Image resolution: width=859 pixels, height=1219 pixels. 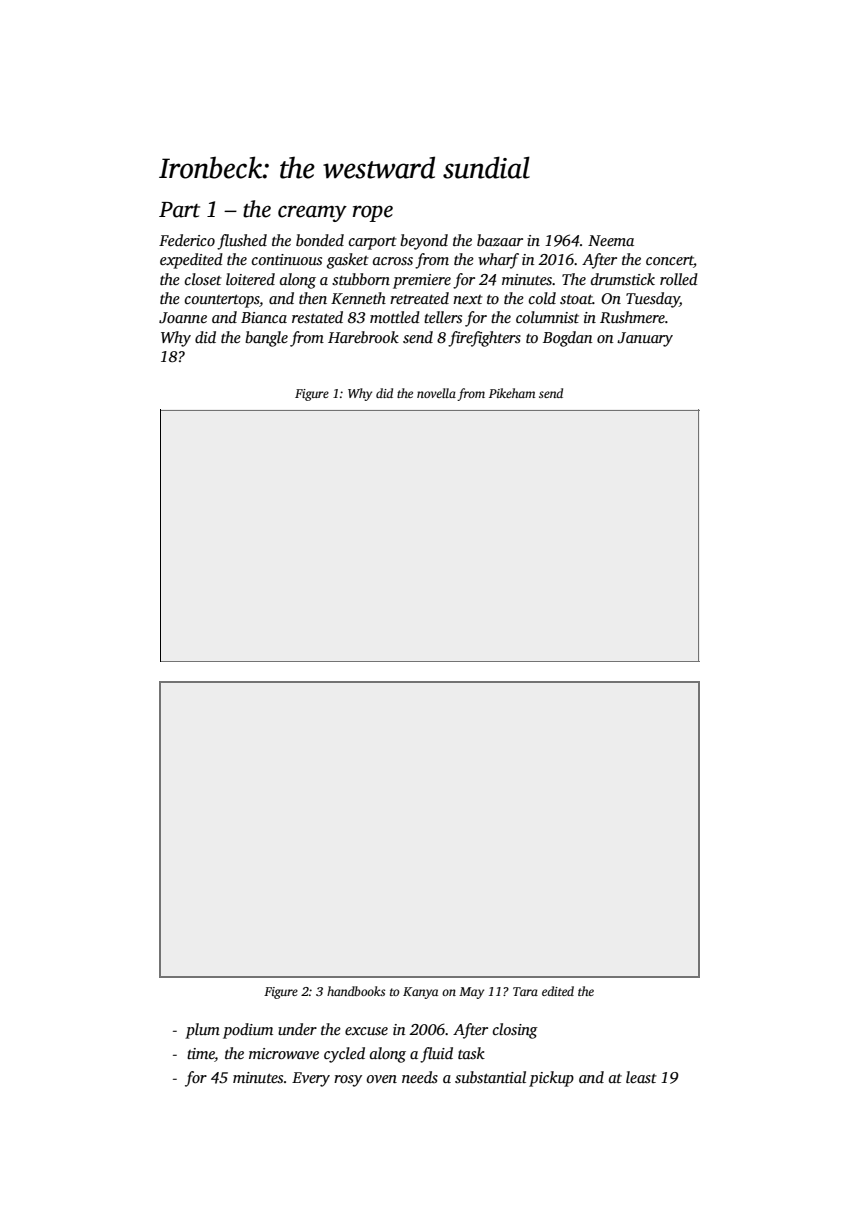 What do you see at coordinates (420, 993) in the page?
I see `Kanya` at bounding box center [420, 993].
